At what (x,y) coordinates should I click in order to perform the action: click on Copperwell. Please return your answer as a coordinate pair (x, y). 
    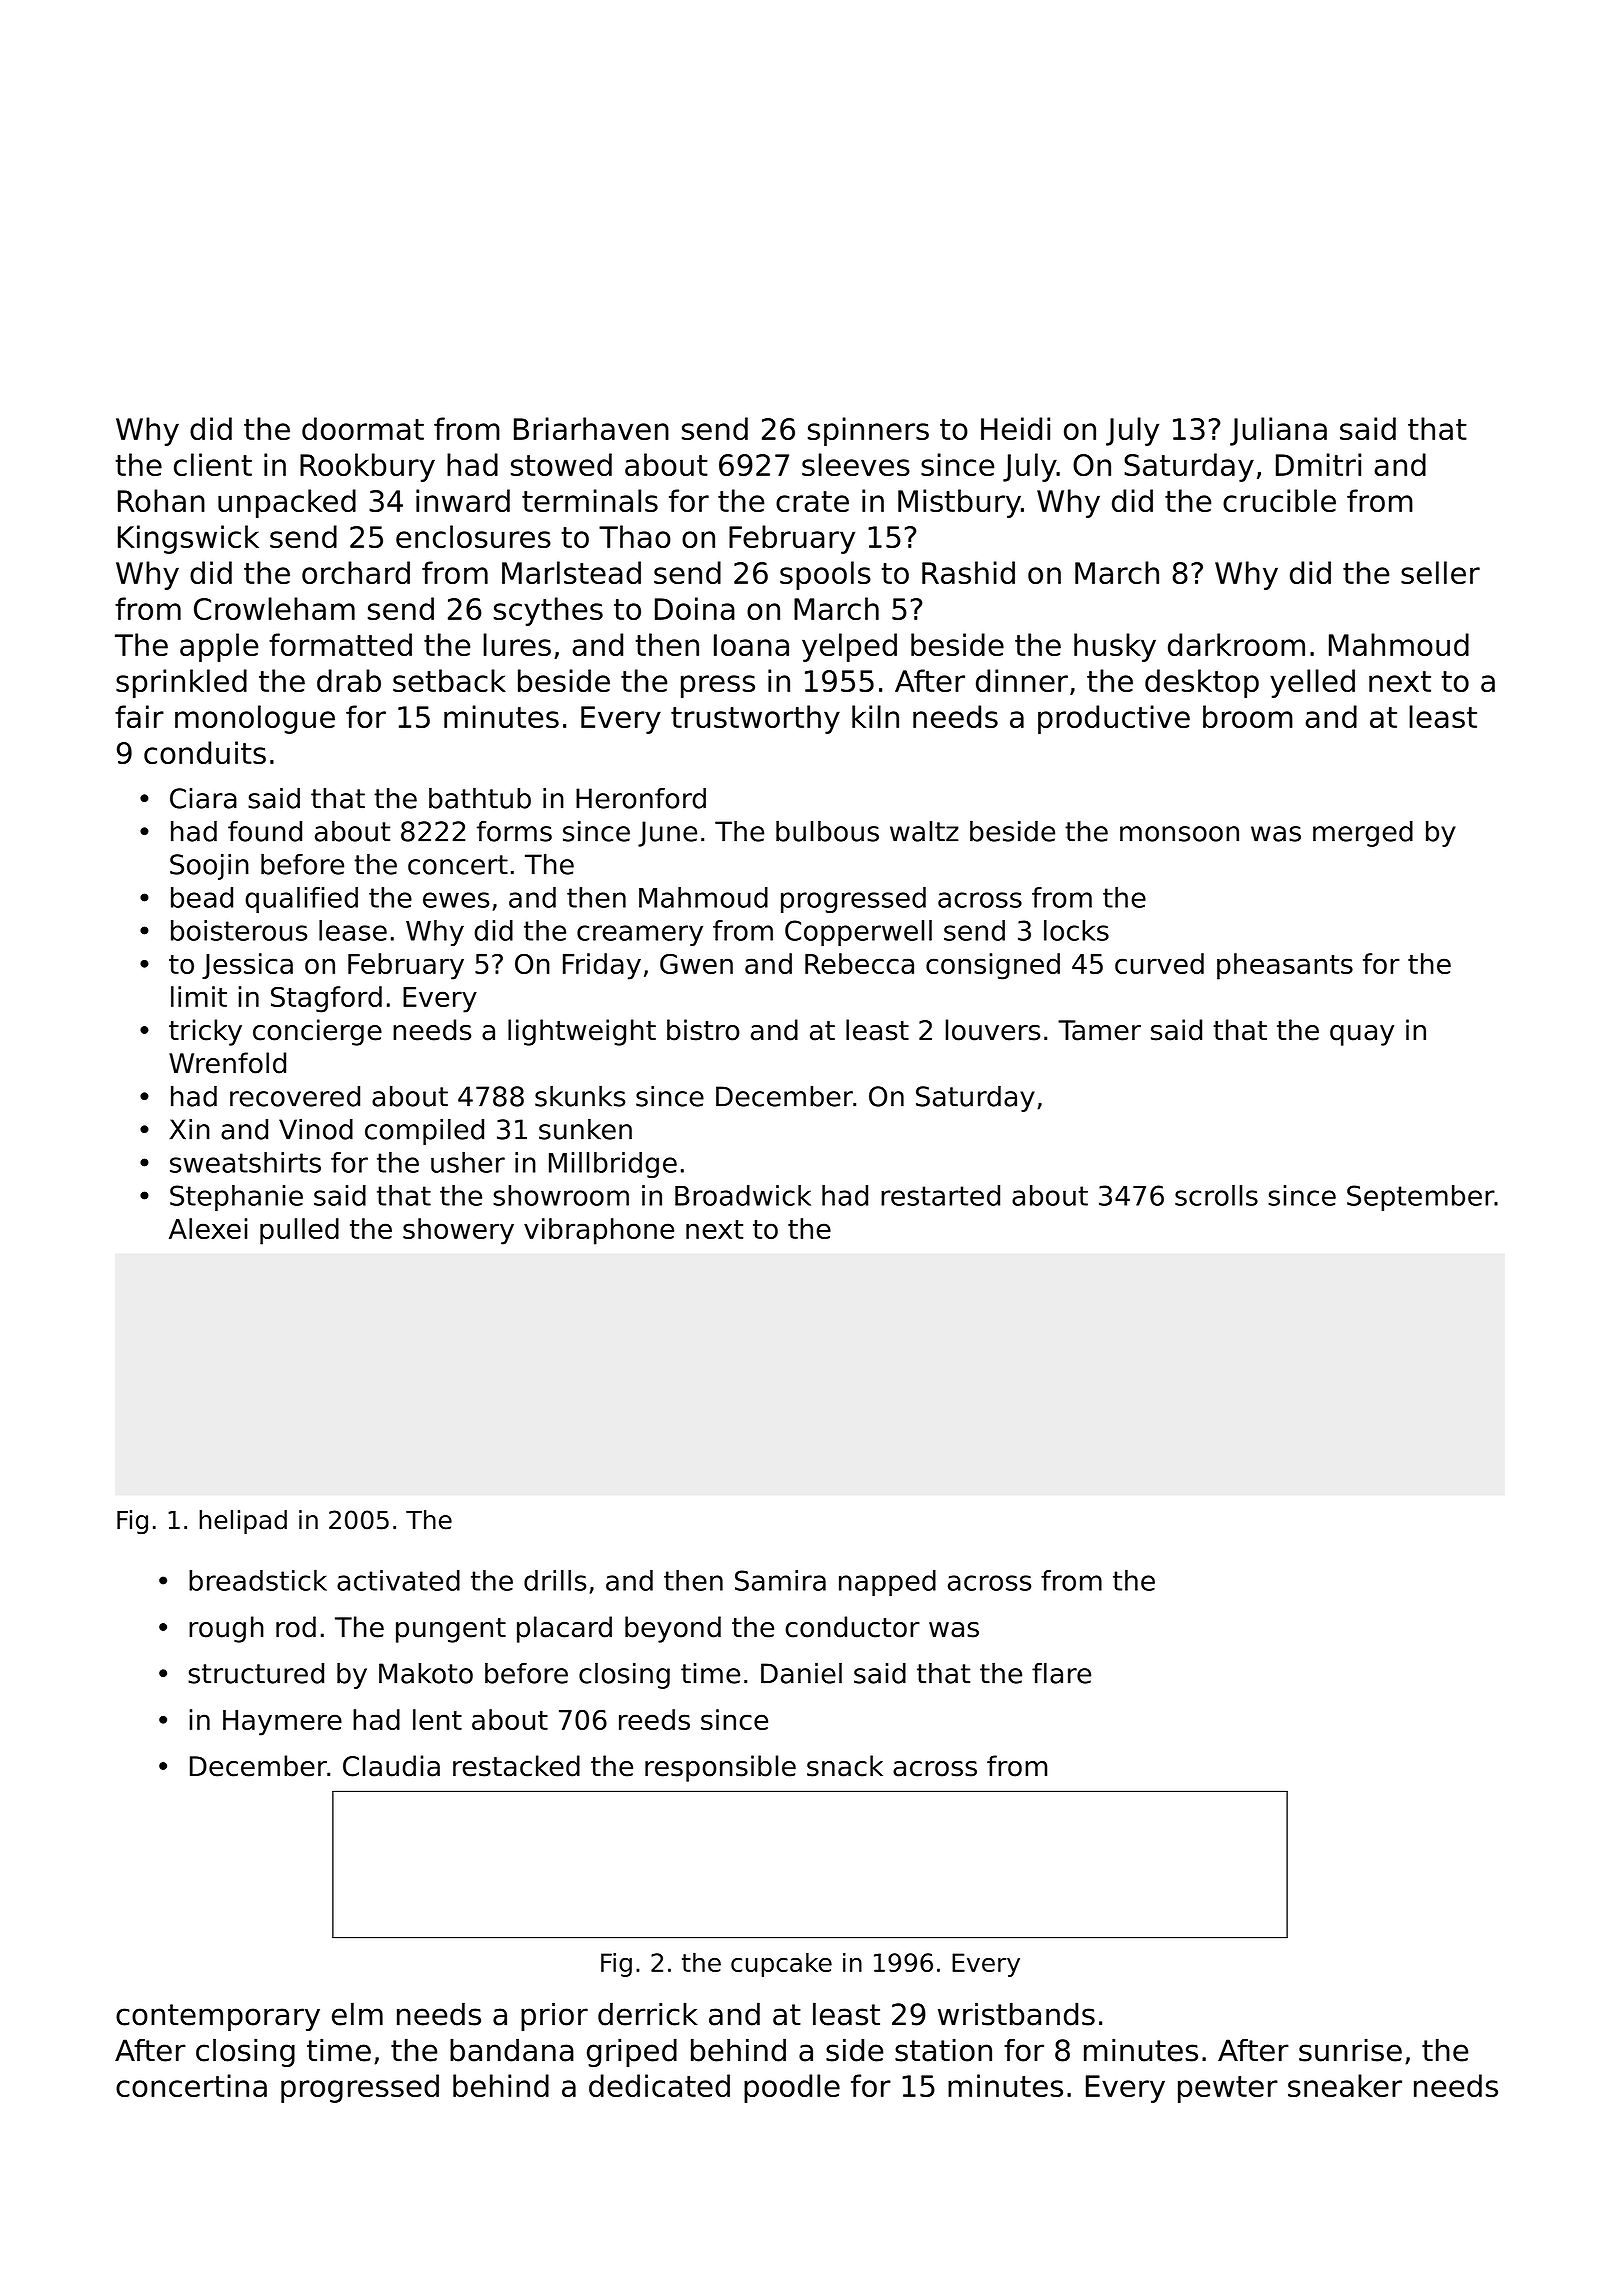
    Looking at the image, I should click on (858, 933).
